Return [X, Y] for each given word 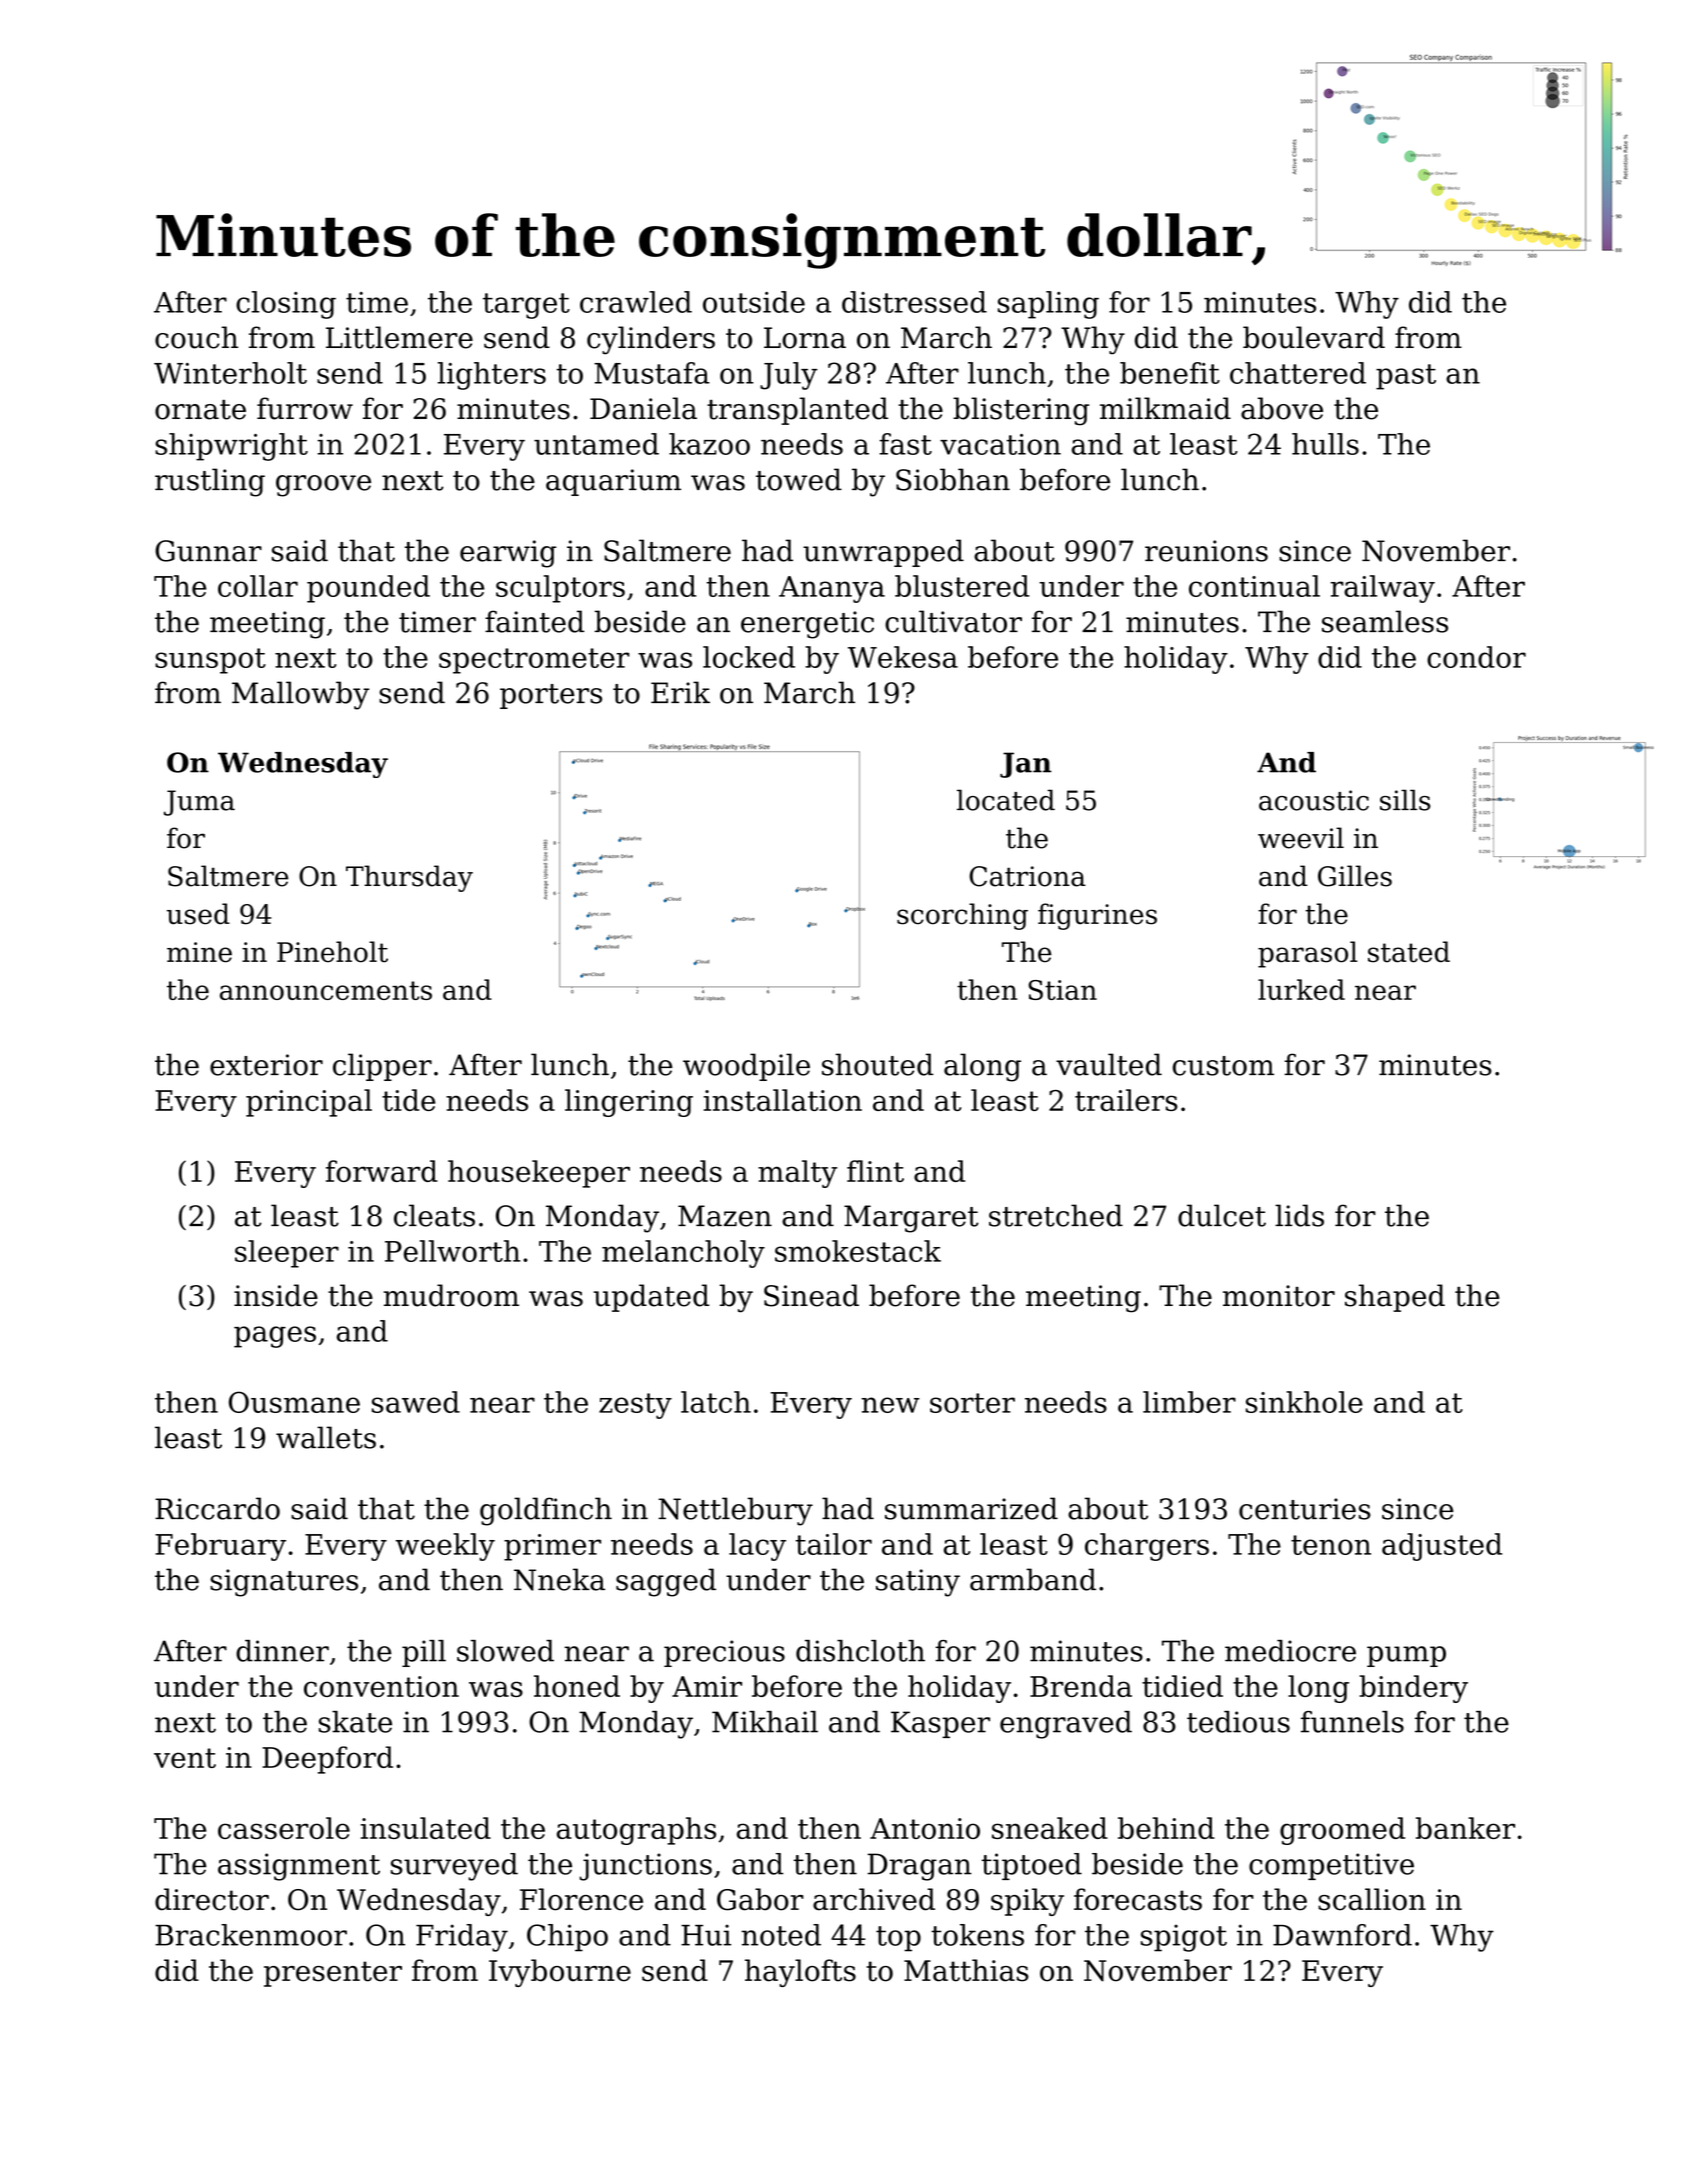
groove [323, 486]
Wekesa [903, 657]
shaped [1395, 1298]
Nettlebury [735, 1511]
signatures [284, 1583]
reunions [1206, 551]
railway [1382, 589]
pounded [368, 589]
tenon [1331, 1545]
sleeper [287, 1254]
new [890, 1405]
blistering [1021, 411]
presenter [333, 1974]
